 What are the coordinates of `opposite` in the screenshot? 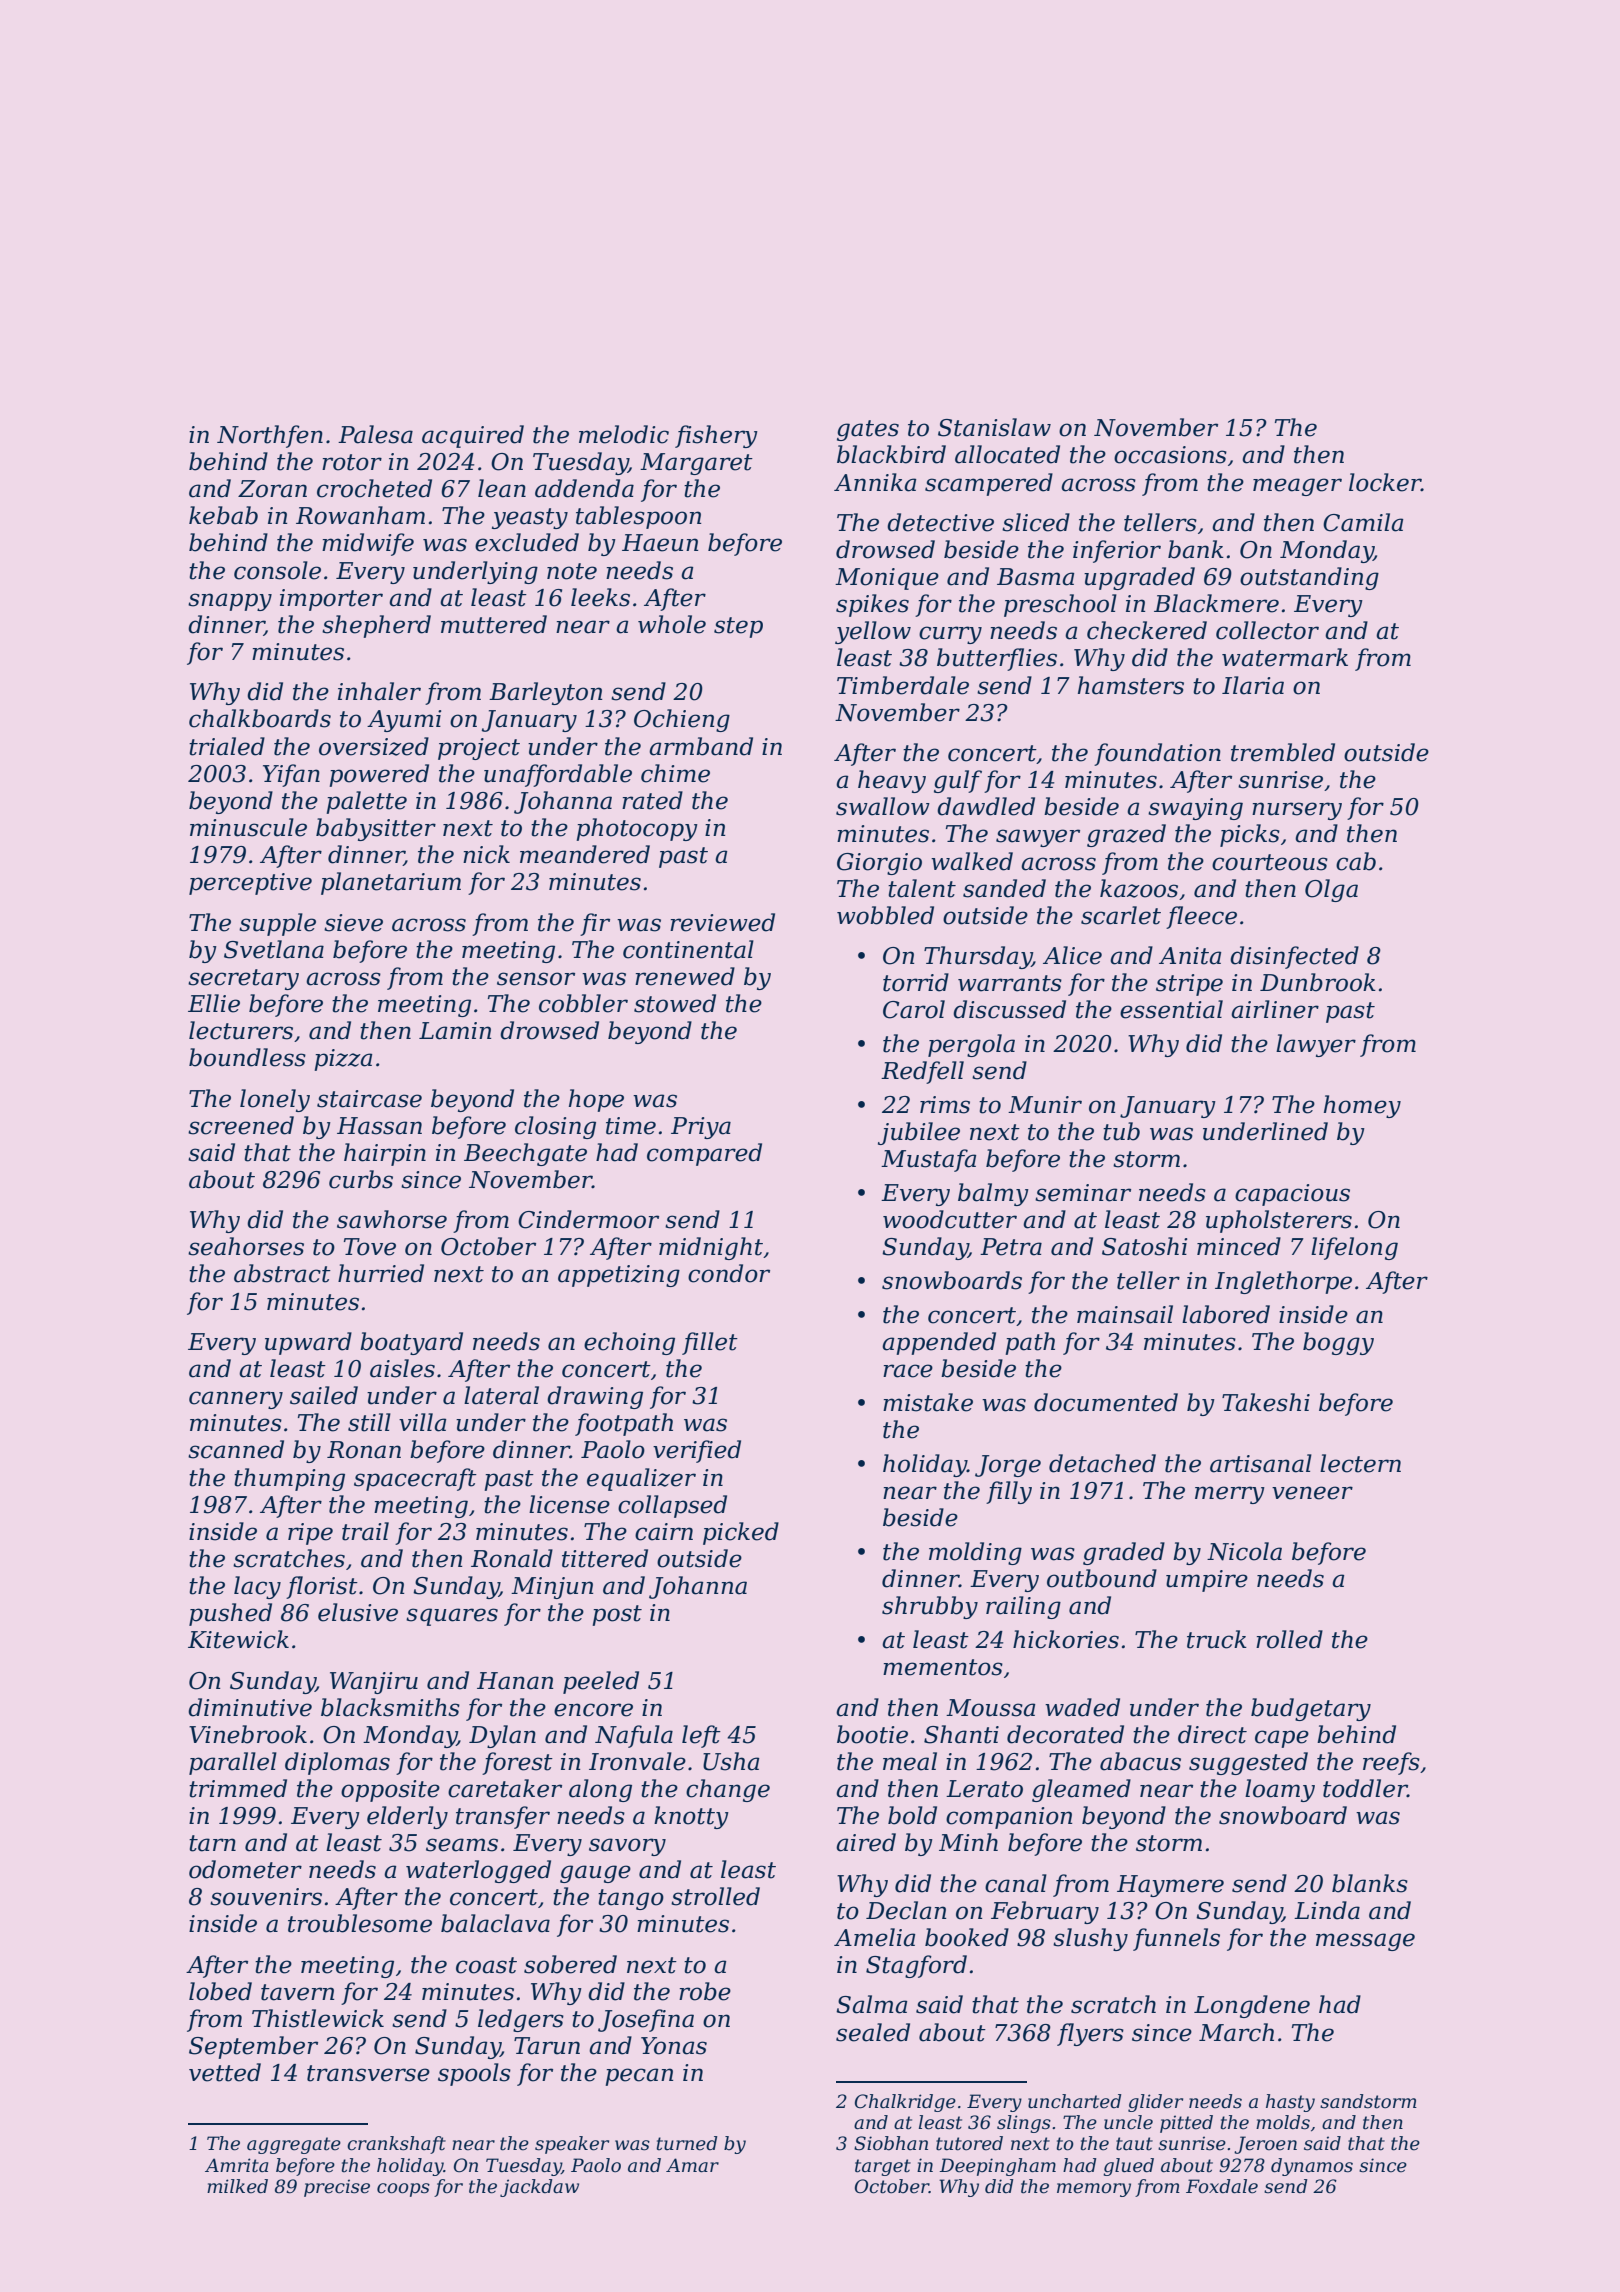 It's located at (390, 1791).
